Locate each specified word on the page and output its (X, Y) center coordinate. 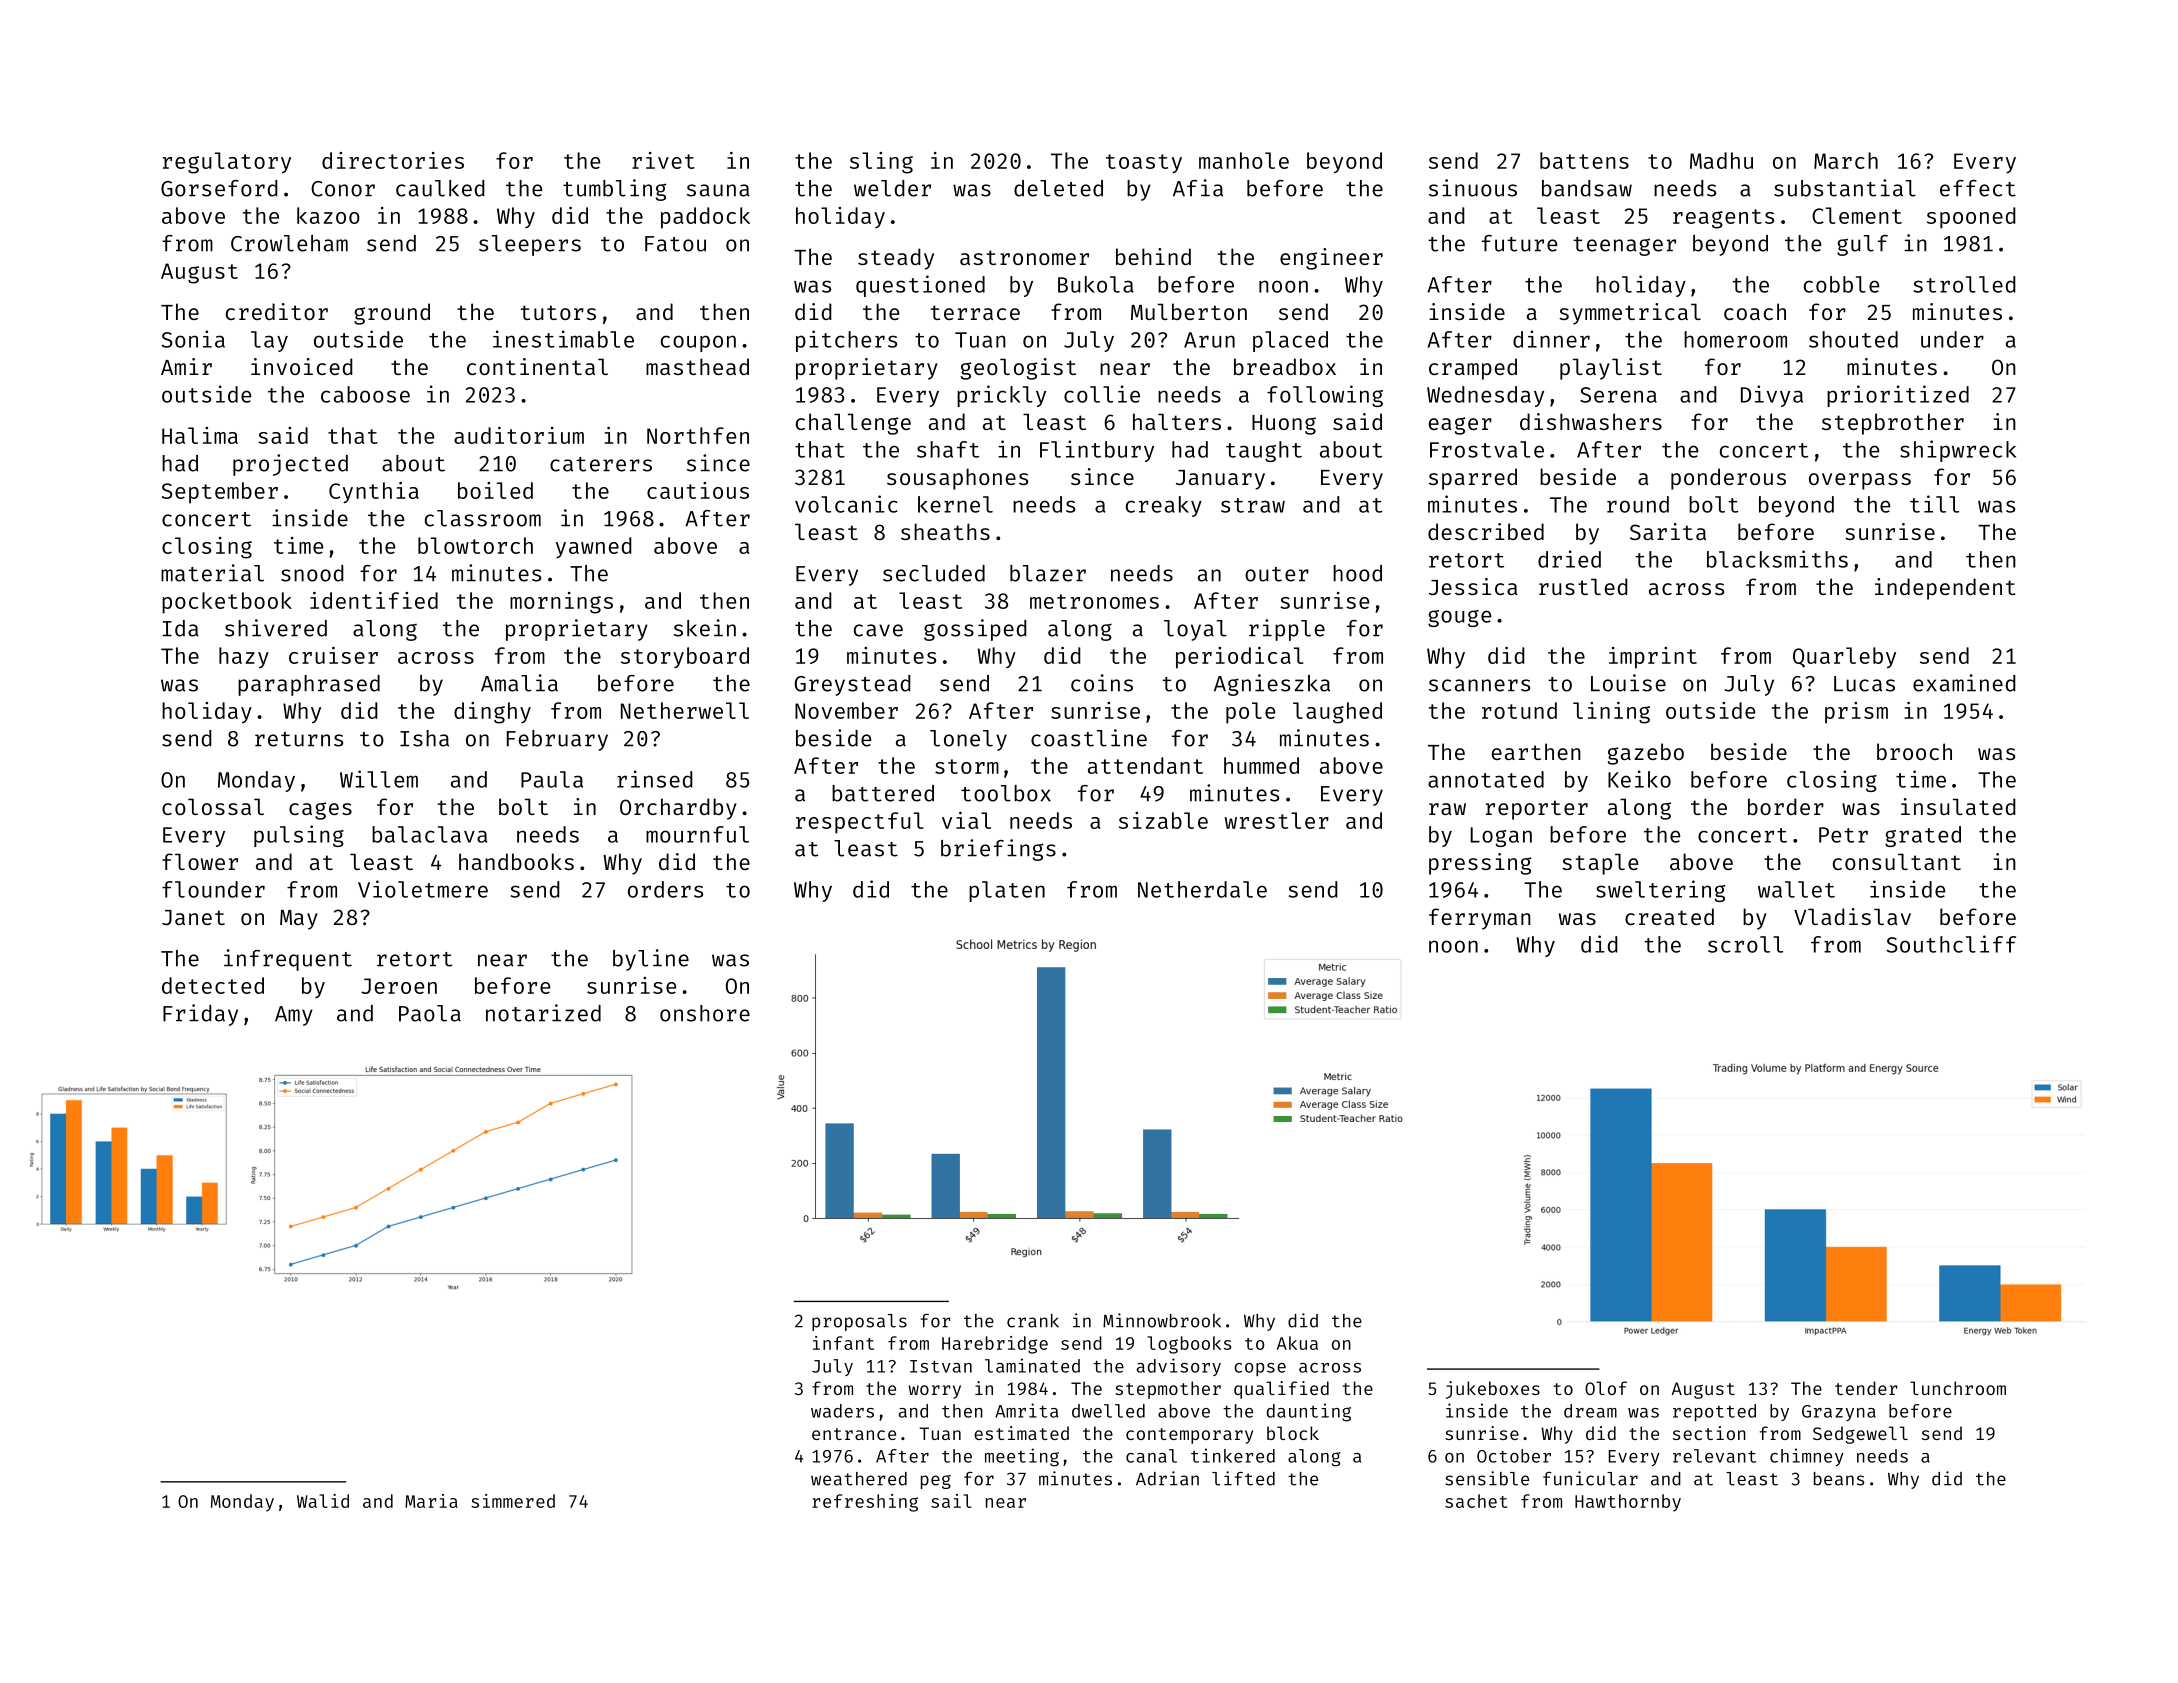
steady (896, 259)
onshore (705, 1013)
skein (705, 628)
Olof (1606, 1388)
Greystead (853, 685)
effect (1978, 188)
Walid (323, 1501)
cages (320, 811)
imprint (1653, 658)
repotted (1714, 1412)
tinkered (1233, 1455)
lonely (968, 740)
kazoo (328, 215)
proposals (859, 1322)
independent (1945, 589)
